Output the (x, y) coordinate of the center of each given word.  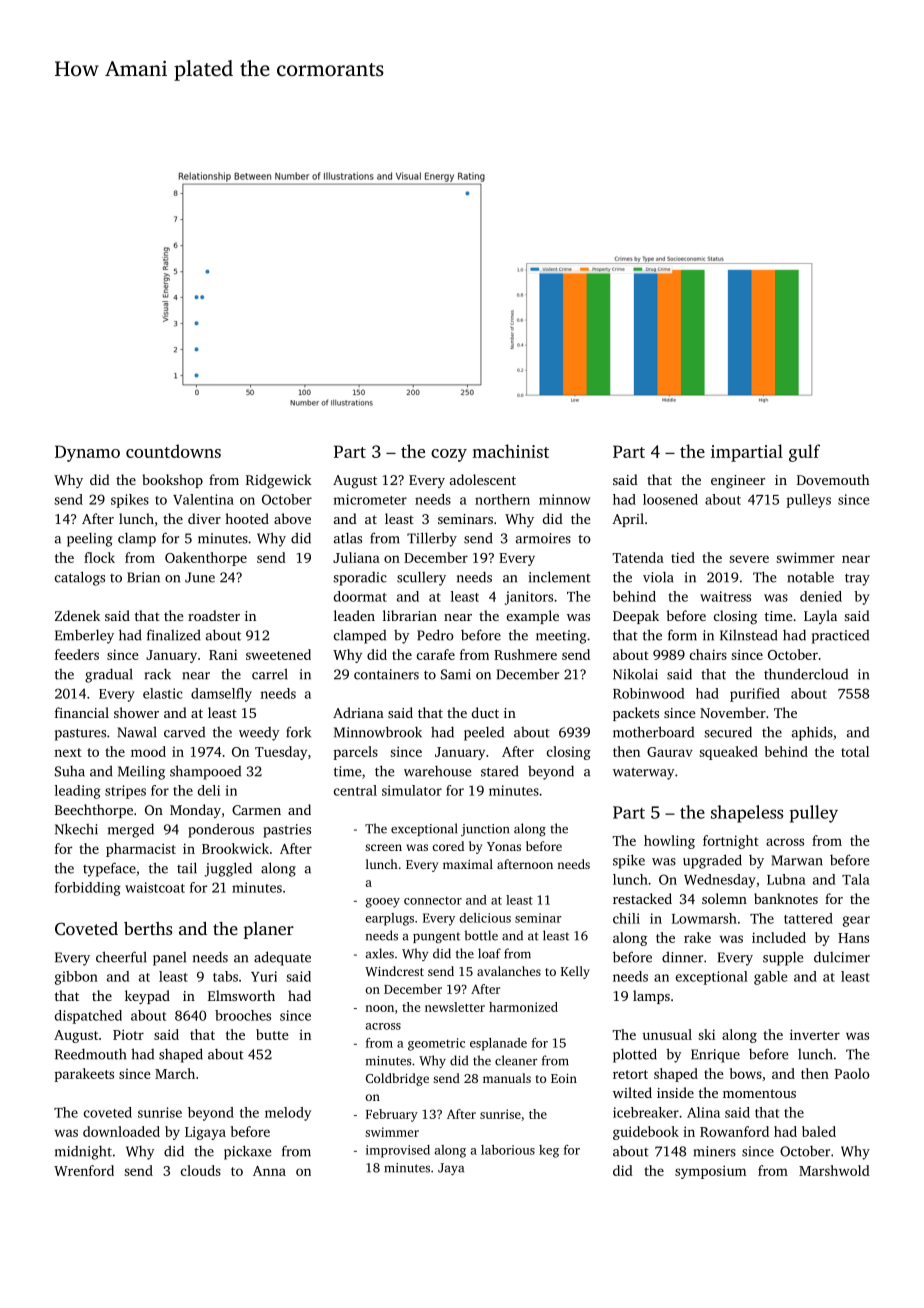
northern (502, 499)
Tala (856, 879)
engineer (738, 481)
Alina (703, 1112)
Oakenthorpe (206, 559)
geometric (436, 1044)
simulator (412, 790)
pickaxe (247, 1152)
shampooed (205, 772)
